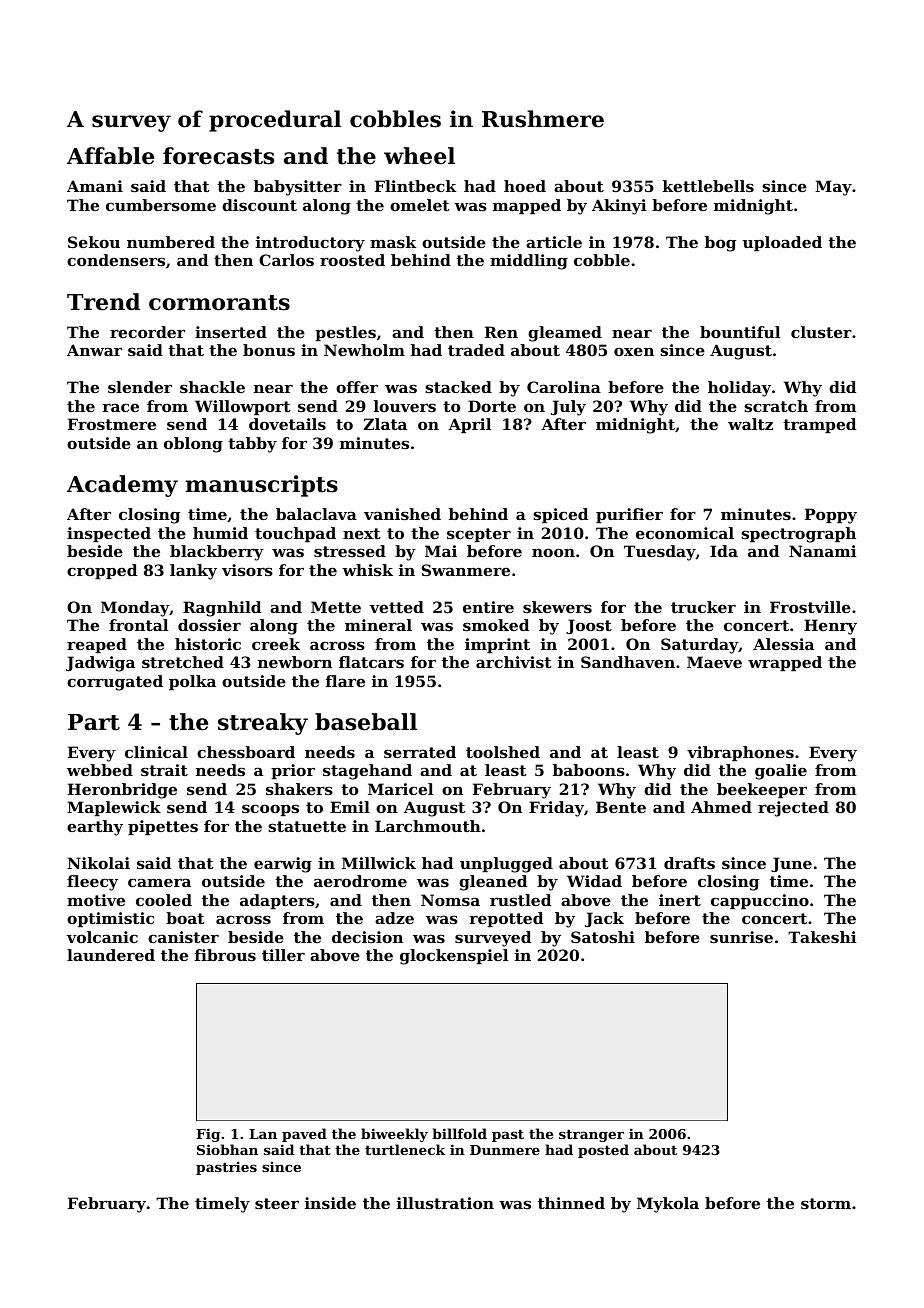 This screenshot has height=1308, width=924. Describe the element at coordinates (629, 515) in the screenshot. I see `purifier` at that location.
